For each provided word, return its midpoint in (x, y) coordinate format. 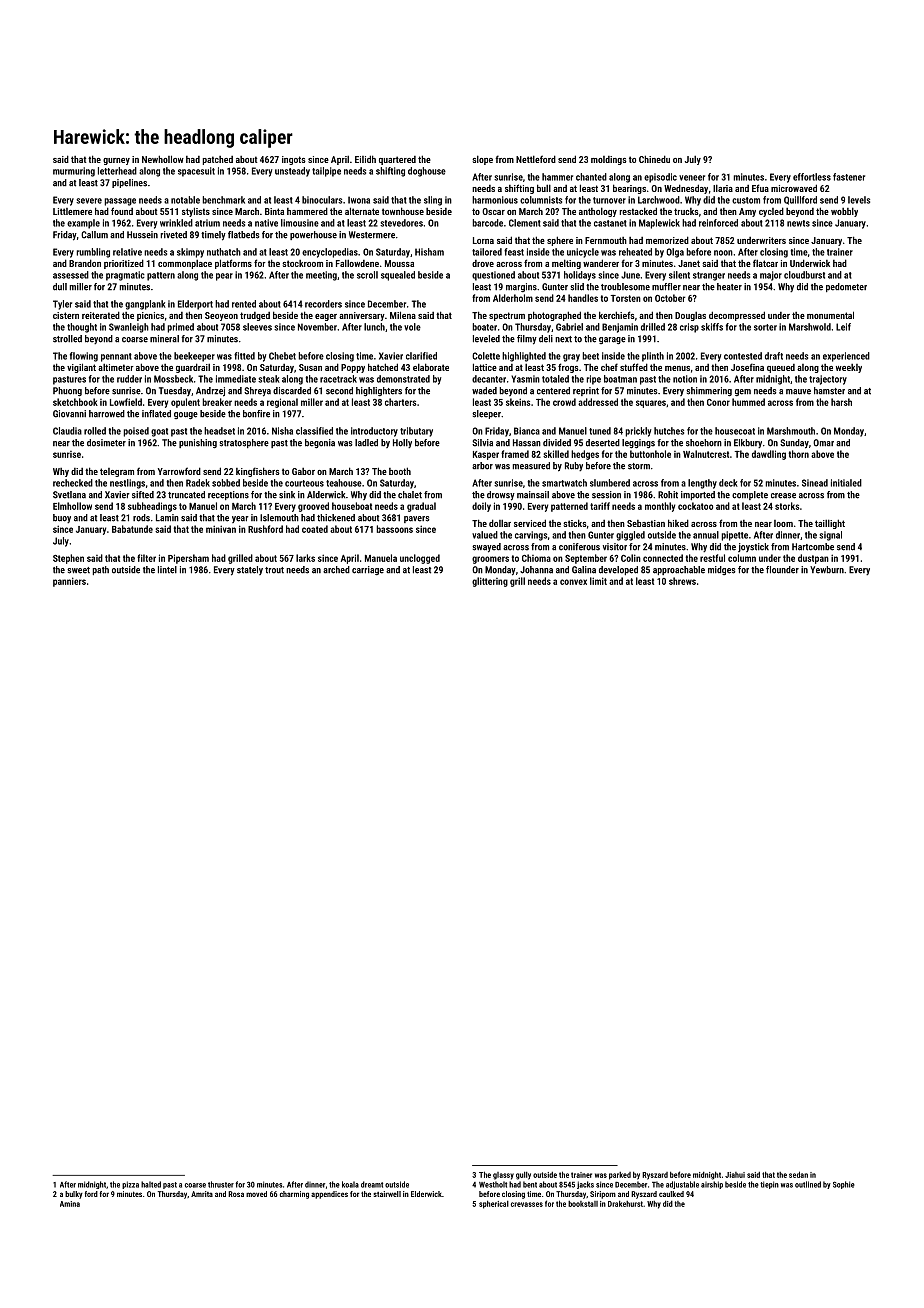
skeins (518, 402)
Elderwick (426, 1194)
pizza (130, 1185)
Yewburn (827, 570)
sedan (798, 1174)
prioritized (124, 264)
